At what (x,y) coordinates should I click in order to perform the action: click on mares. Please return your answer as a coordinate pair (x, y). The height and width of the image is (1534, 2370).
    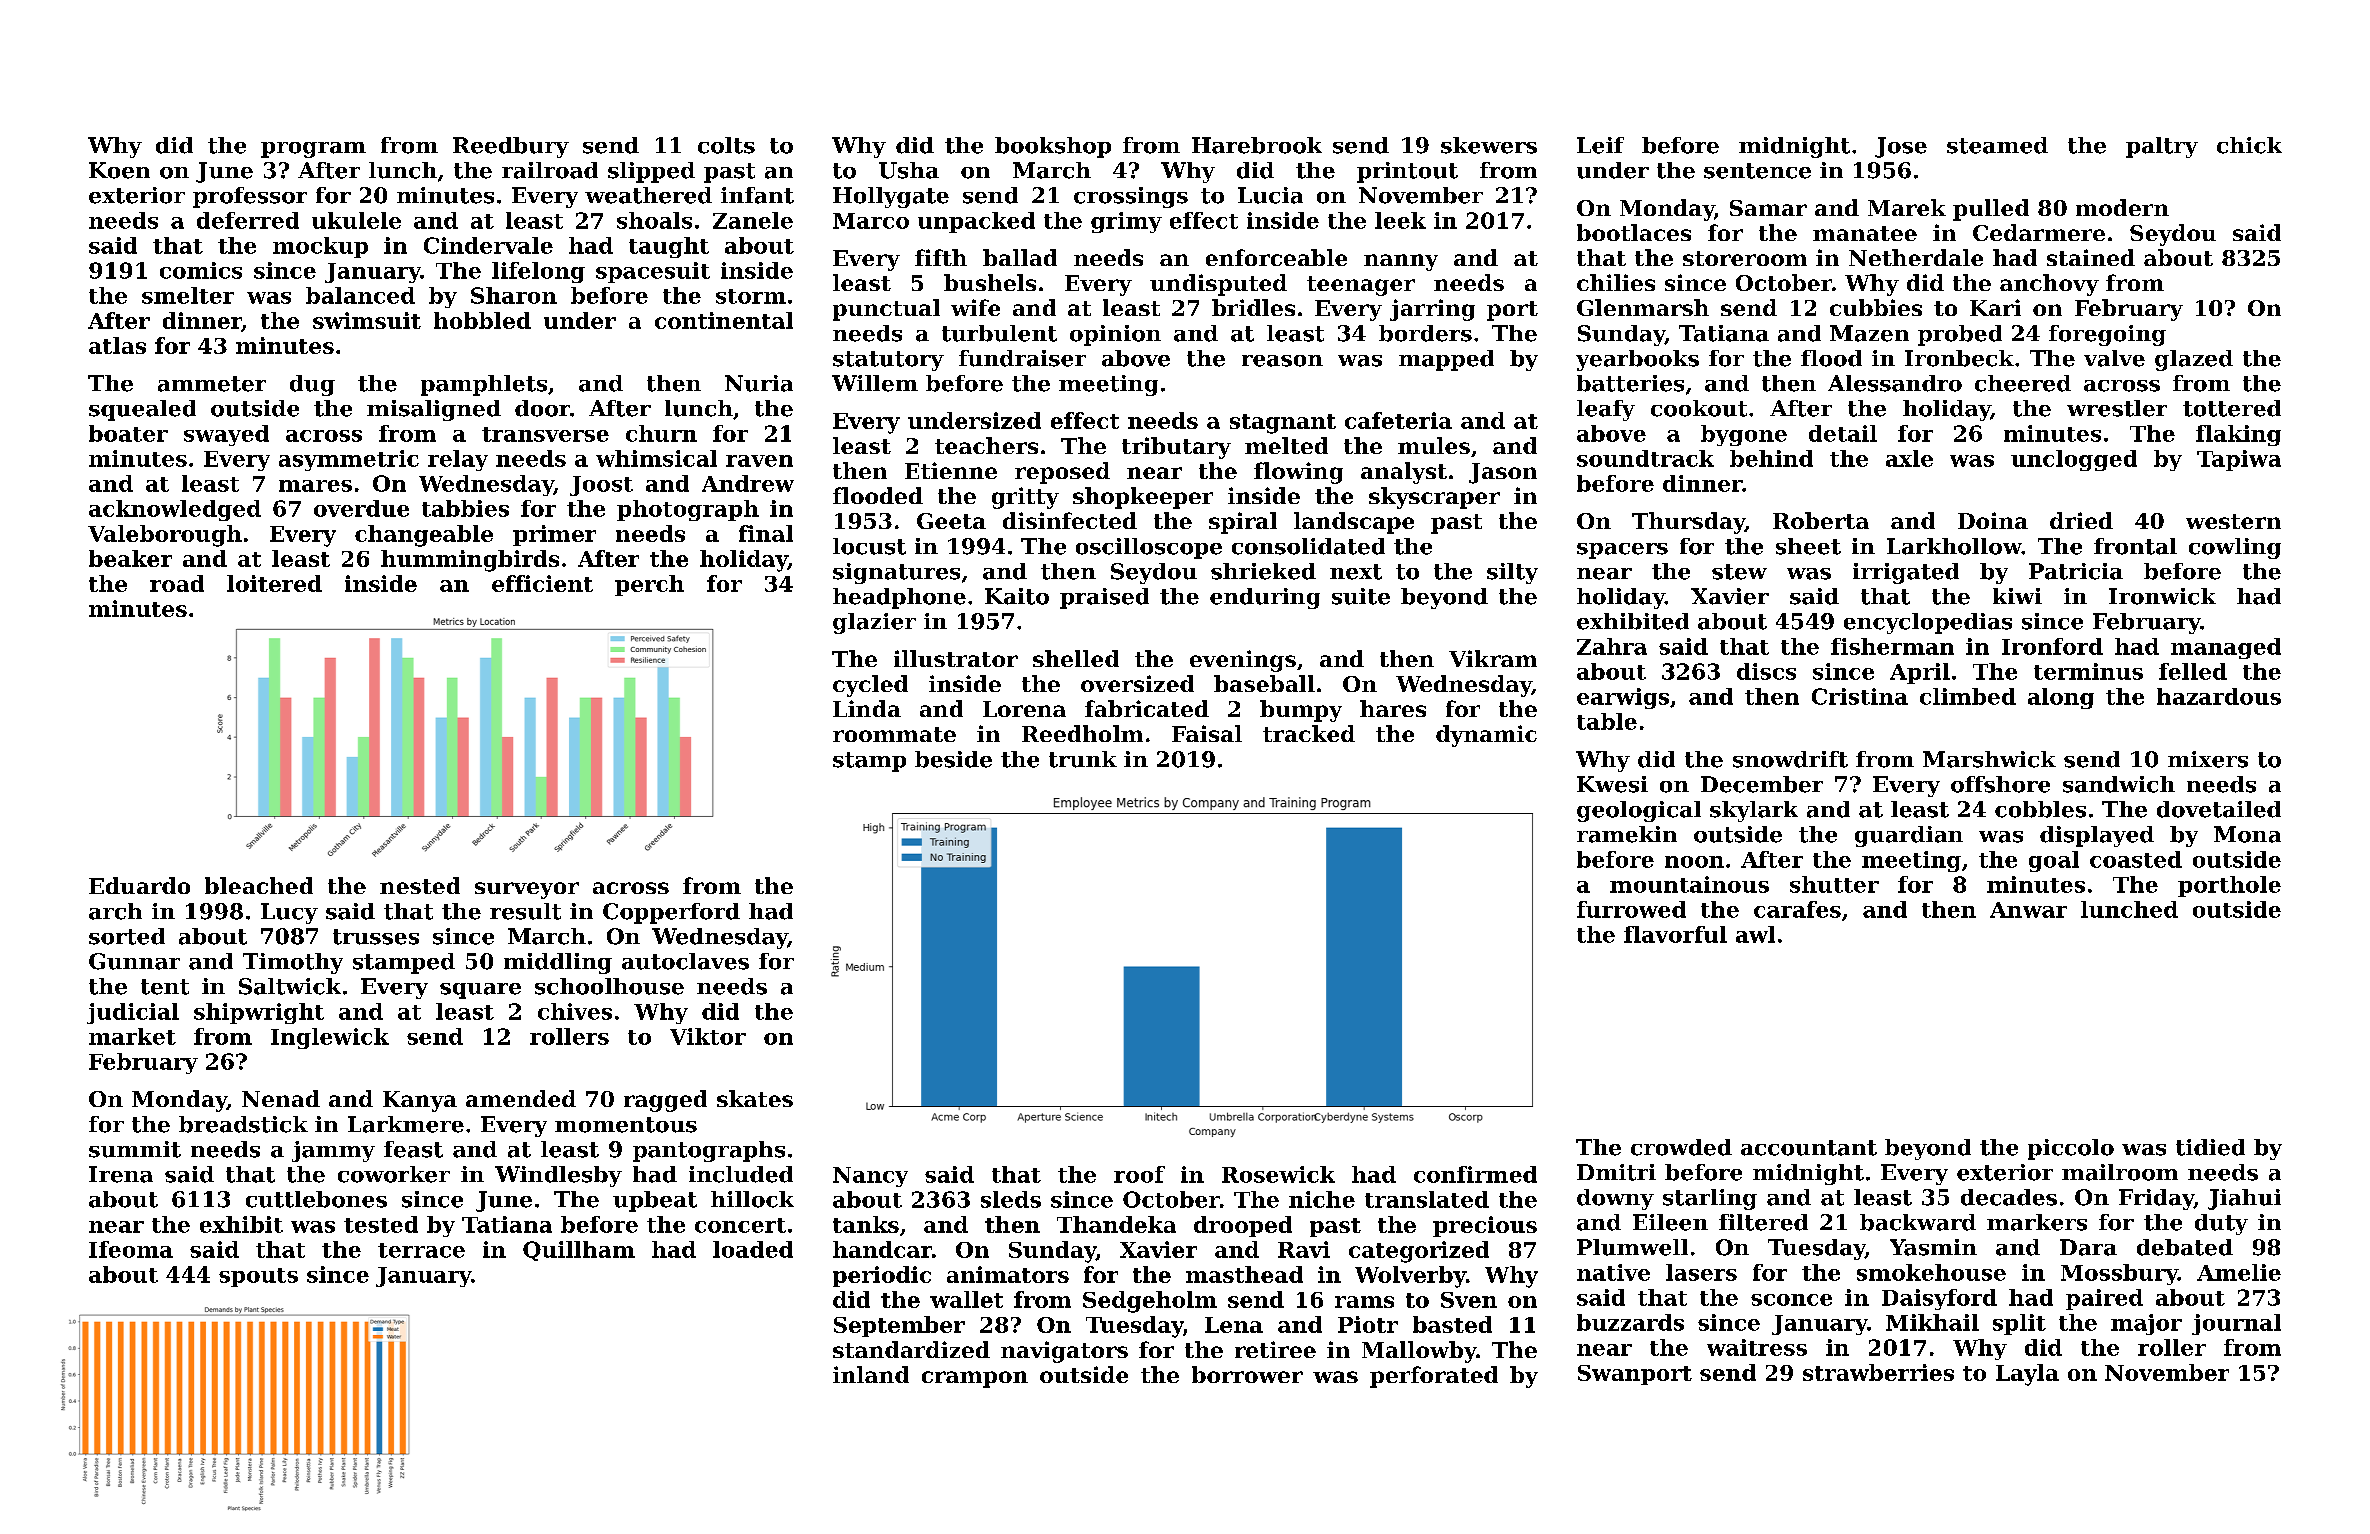
    Looking at the image, I should click on (315, 486).
